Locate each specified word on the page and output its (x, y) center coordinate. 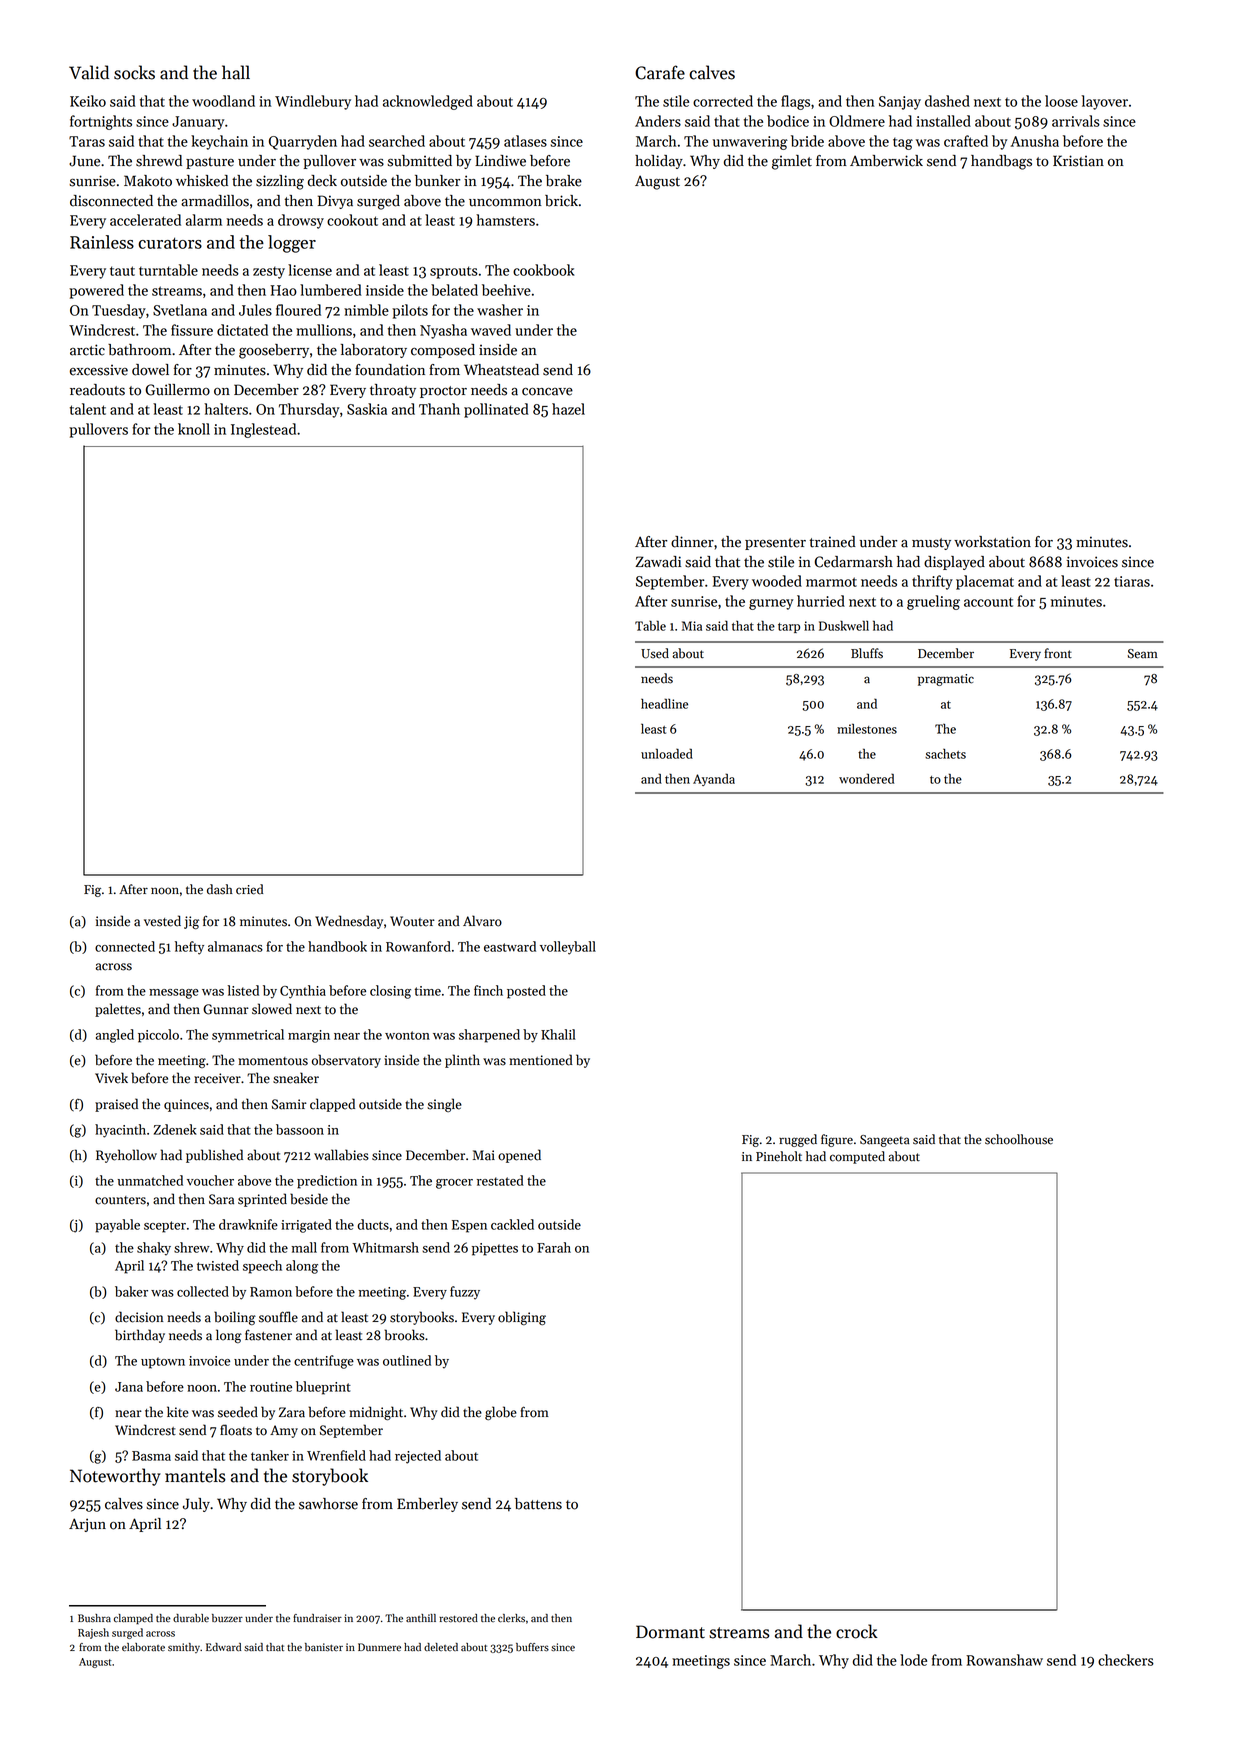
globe (501, 1413)
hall (236, 72)
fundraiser (317, 1618)
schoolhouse (1019, 1139)
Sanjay (900, 103)
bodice (788, 121)
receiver (217, 1078)
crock (857, 1631)
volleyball (568, 948)
